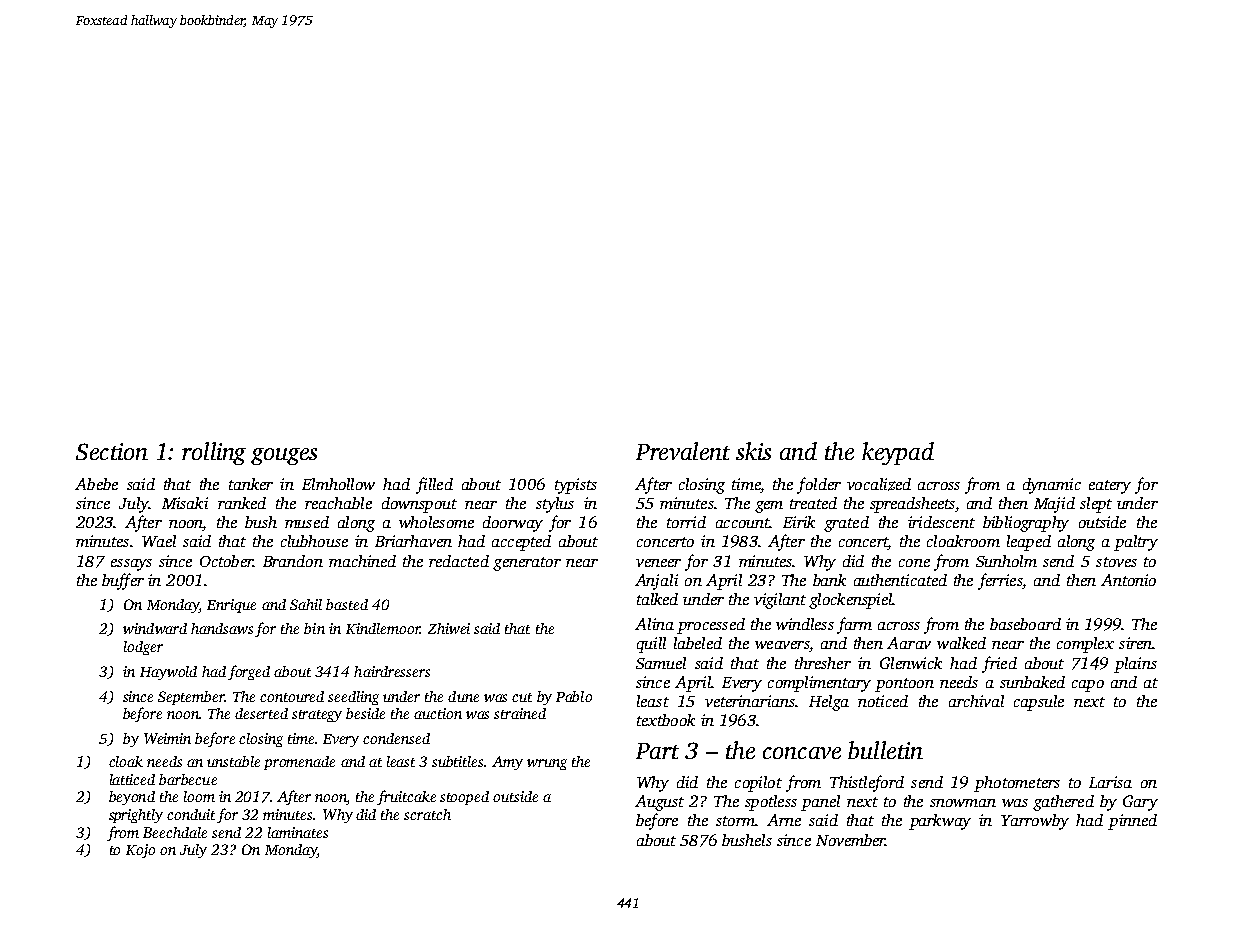 This document has height=952, width=1233. Describe the element at coordinates (1132, 822) in the document. I see `pinned` at that location.
